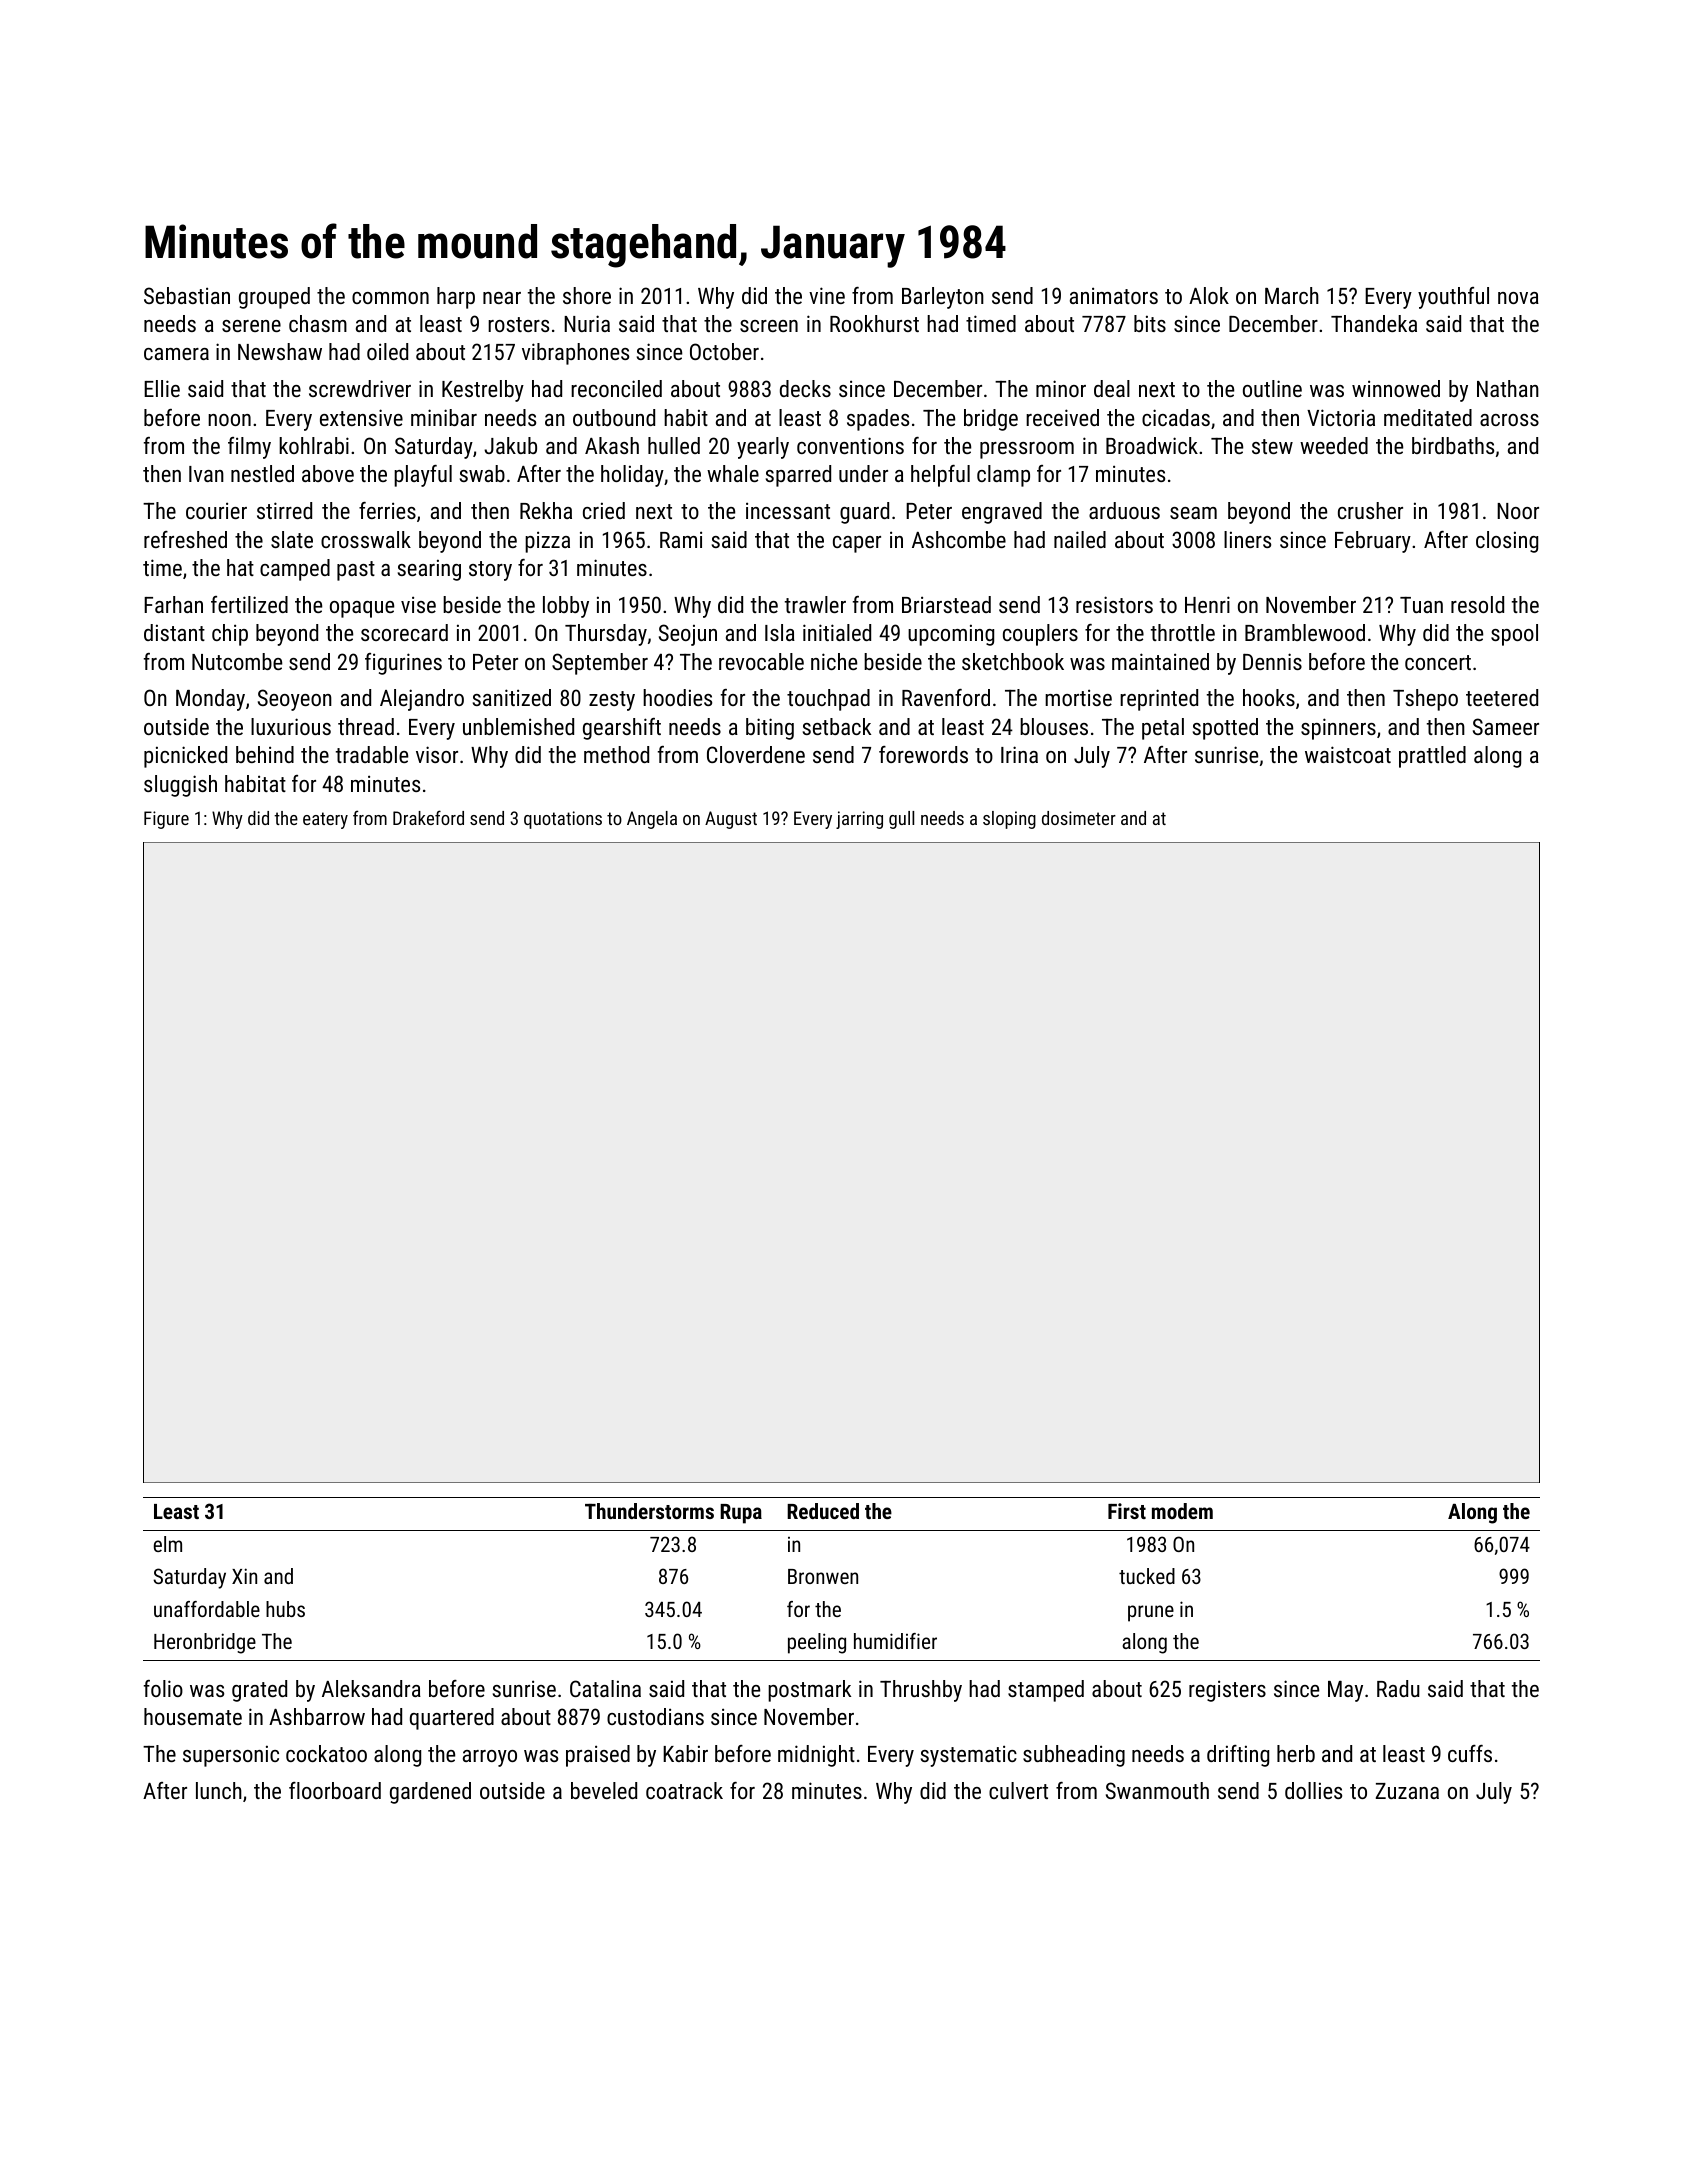 This screenshot has width=1683, height=2178. I want to click on Bronwen, so click(823, 1576).
